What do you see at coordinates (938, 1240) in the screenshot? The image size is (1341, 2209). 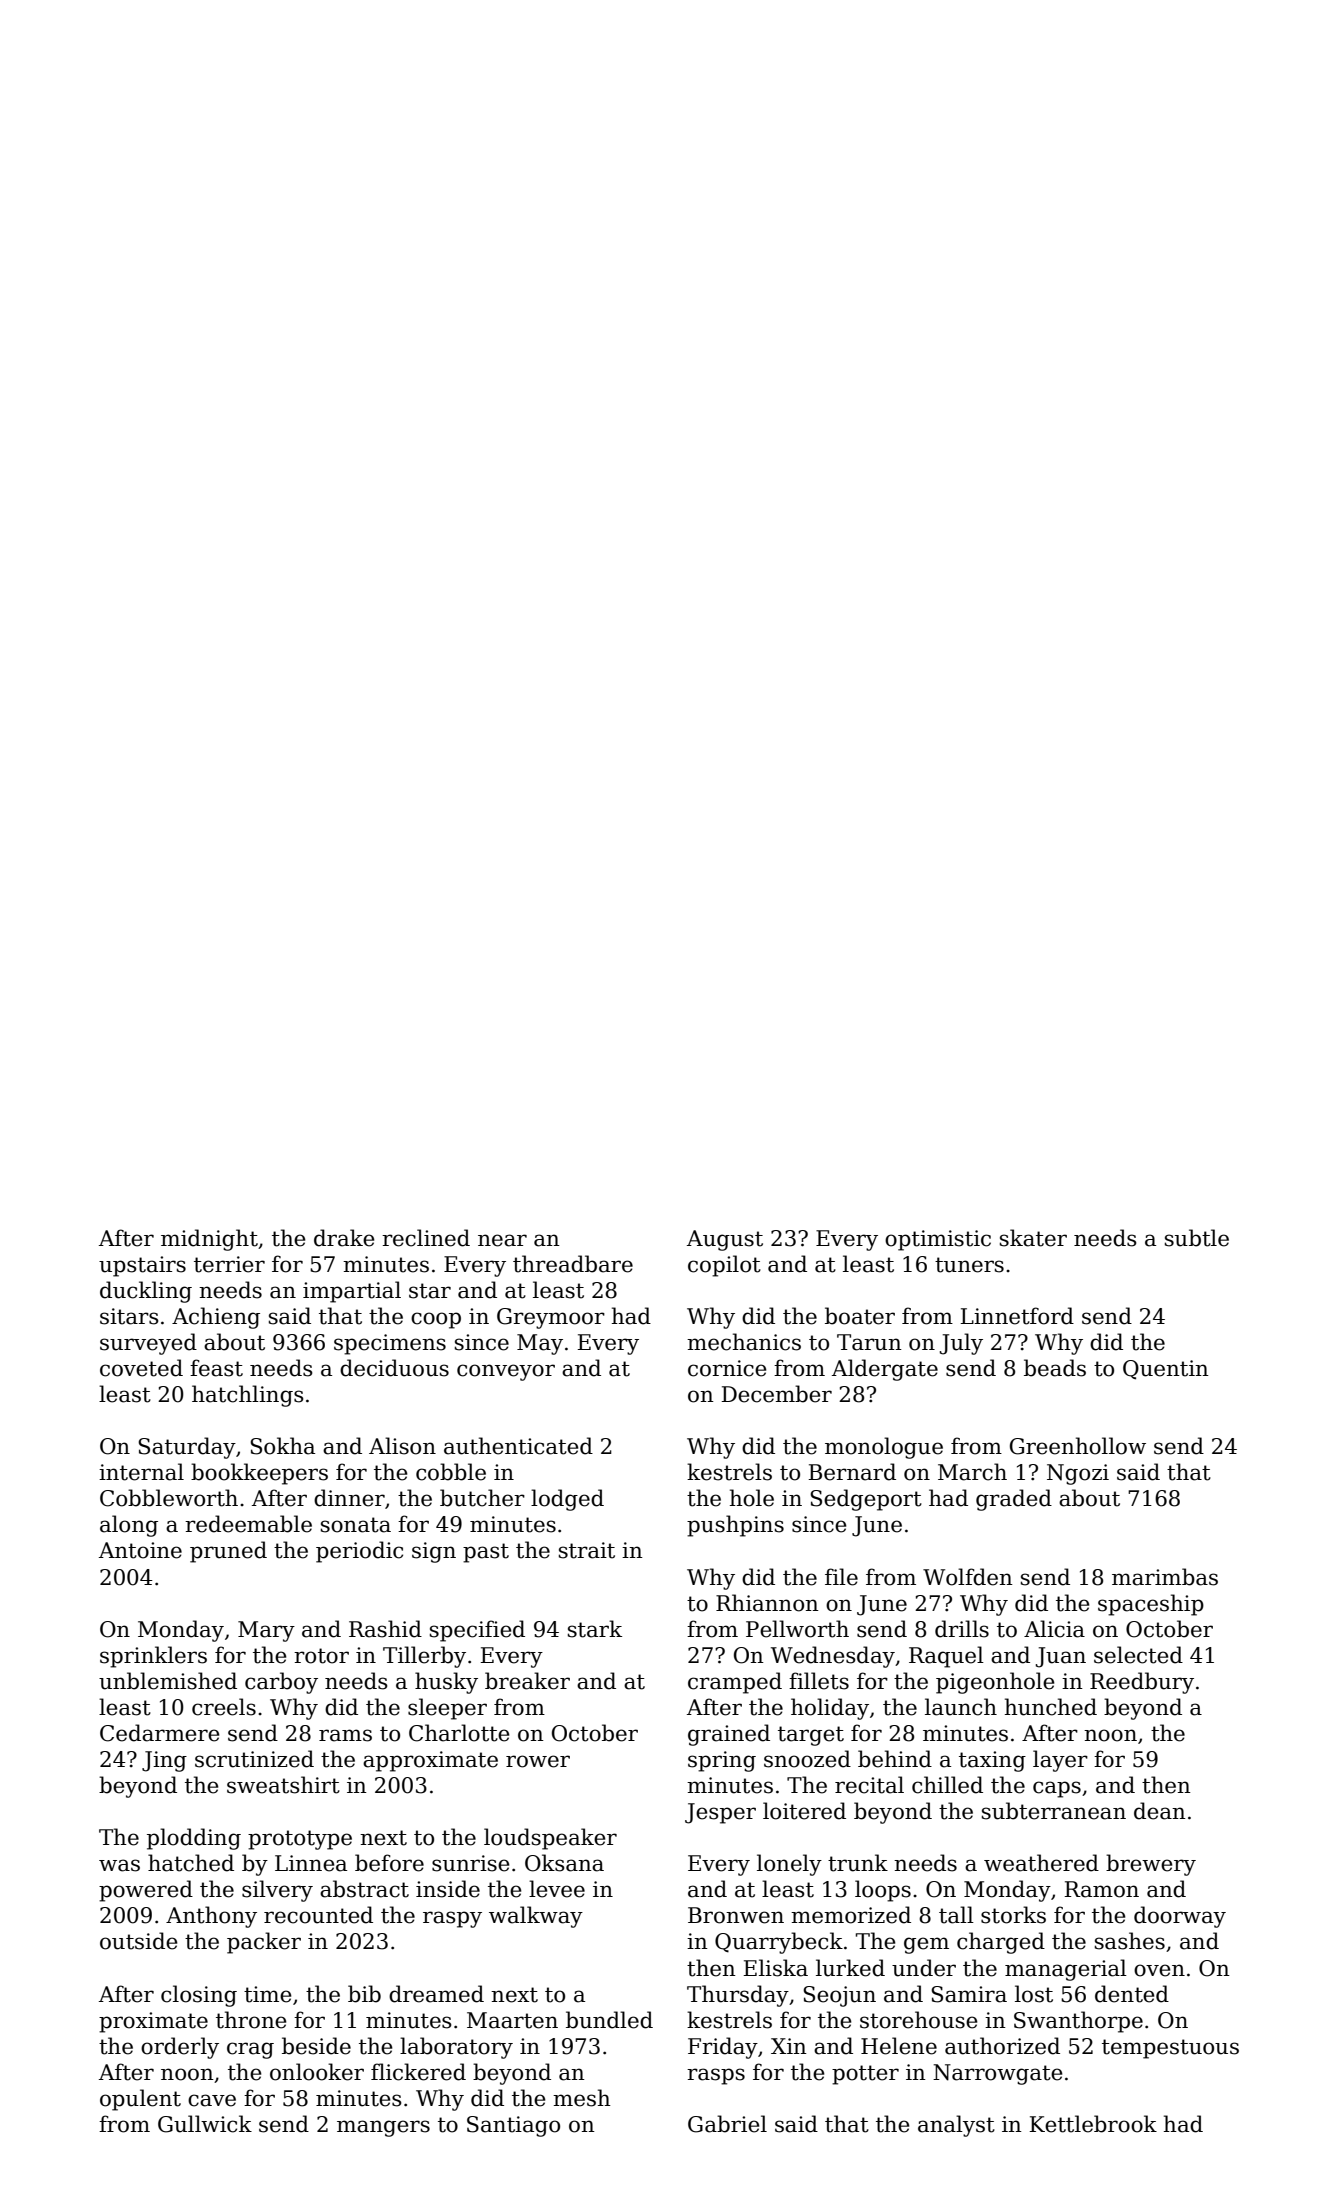 I see `optimistic` at bounding box center [938, 1240].
